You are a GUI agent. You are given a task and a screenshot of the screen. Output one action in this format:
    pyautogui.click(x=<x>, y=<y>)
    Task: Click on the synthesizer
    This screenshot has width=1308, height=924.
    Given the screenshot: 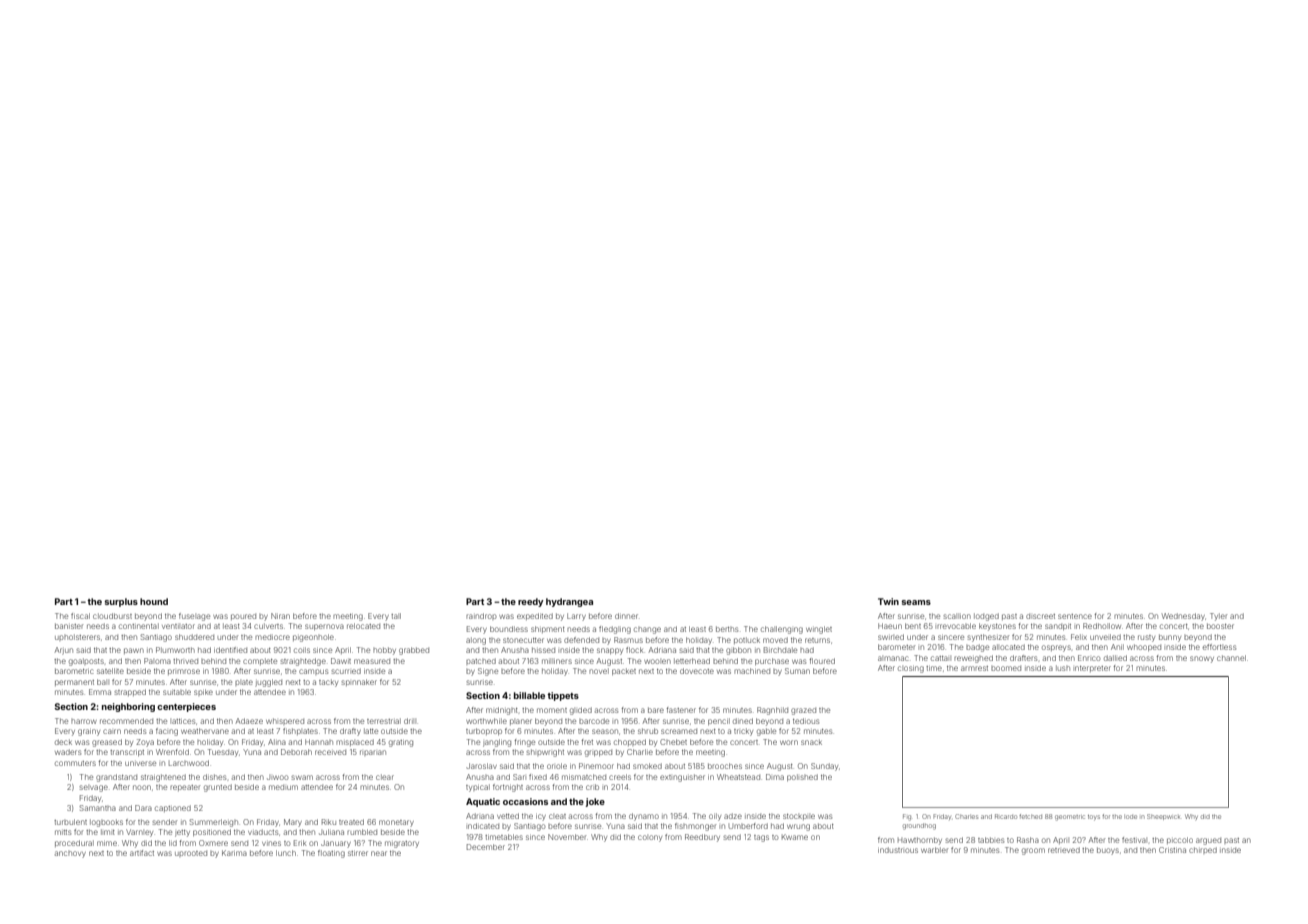 What is the action you would take?
    pyautogui.click(x=988, y=638)
